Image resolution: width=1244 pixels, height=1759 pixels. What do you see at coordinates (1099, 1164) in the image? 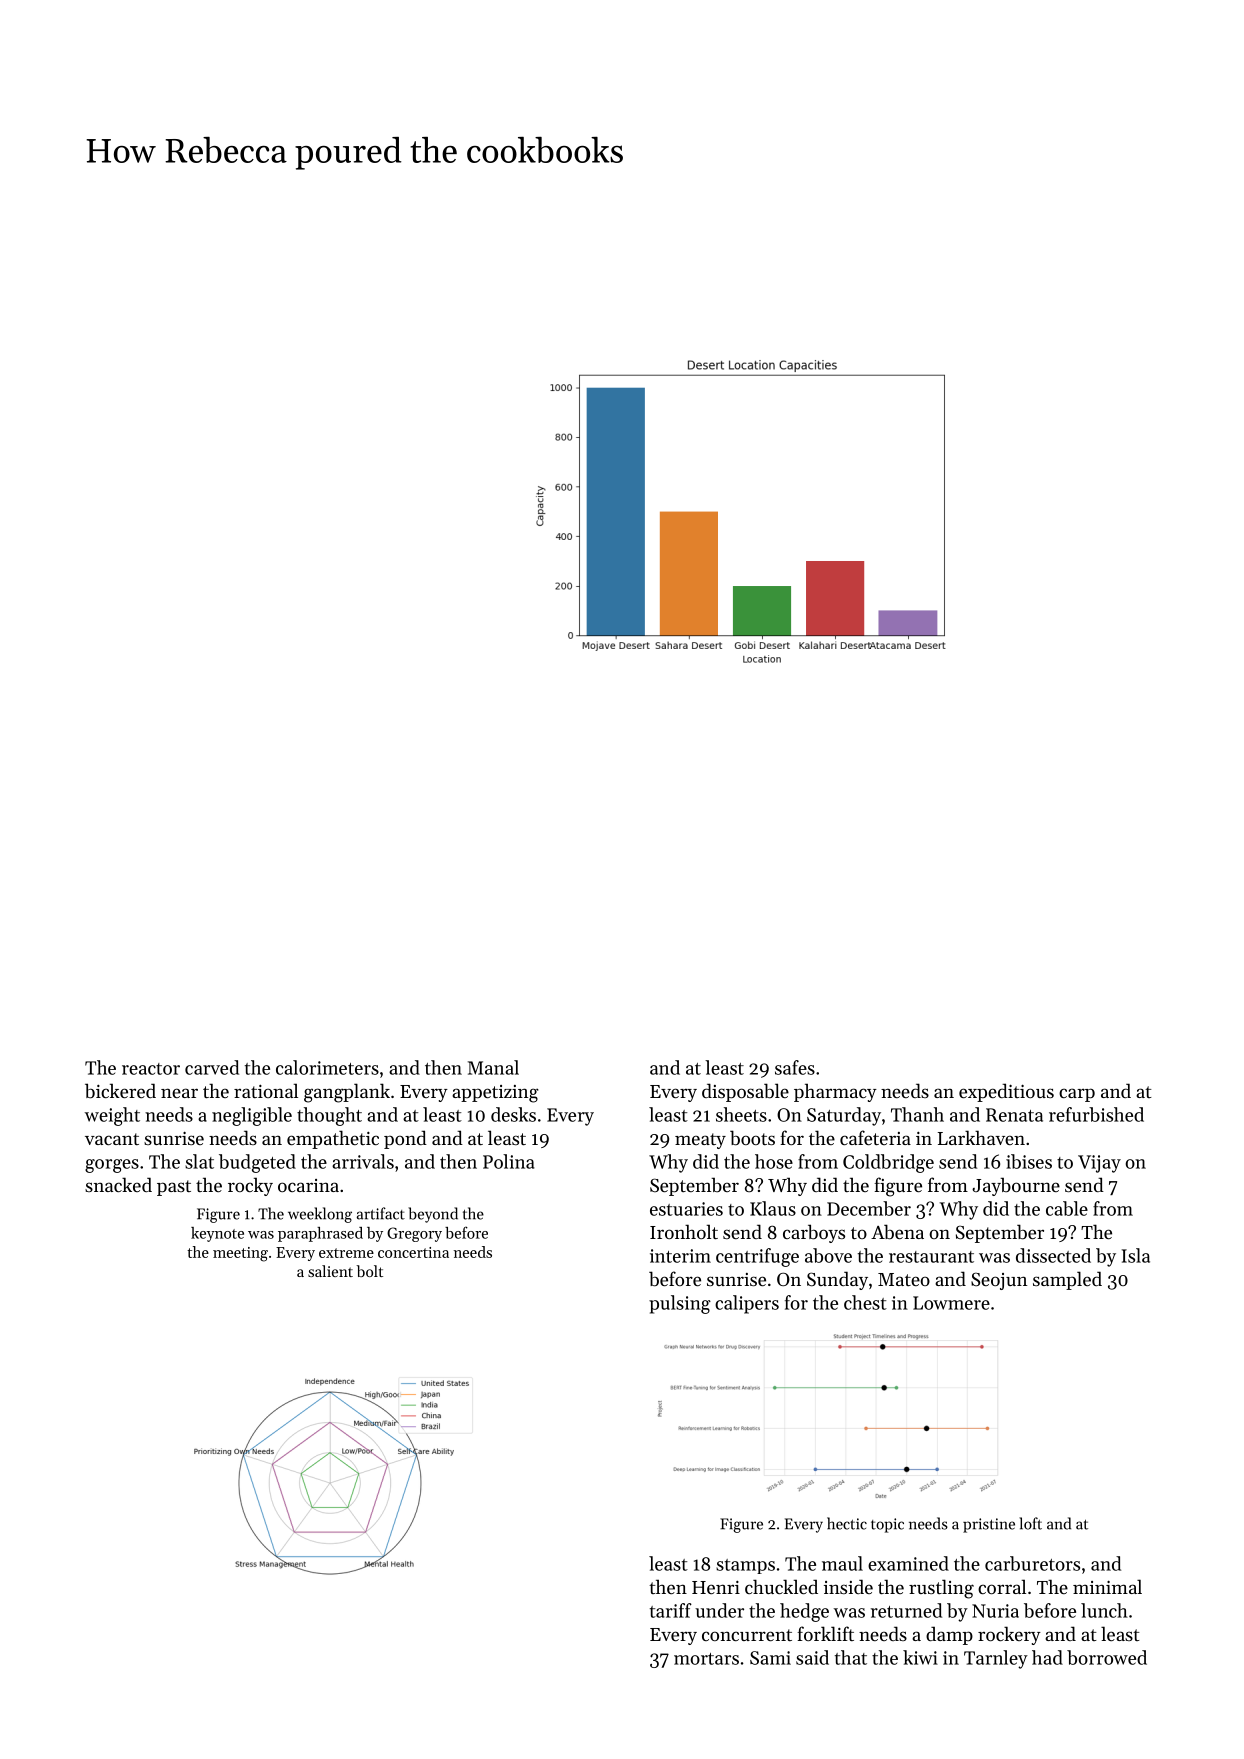
I see `Vijay` at bounding box center [1099, 1164].
